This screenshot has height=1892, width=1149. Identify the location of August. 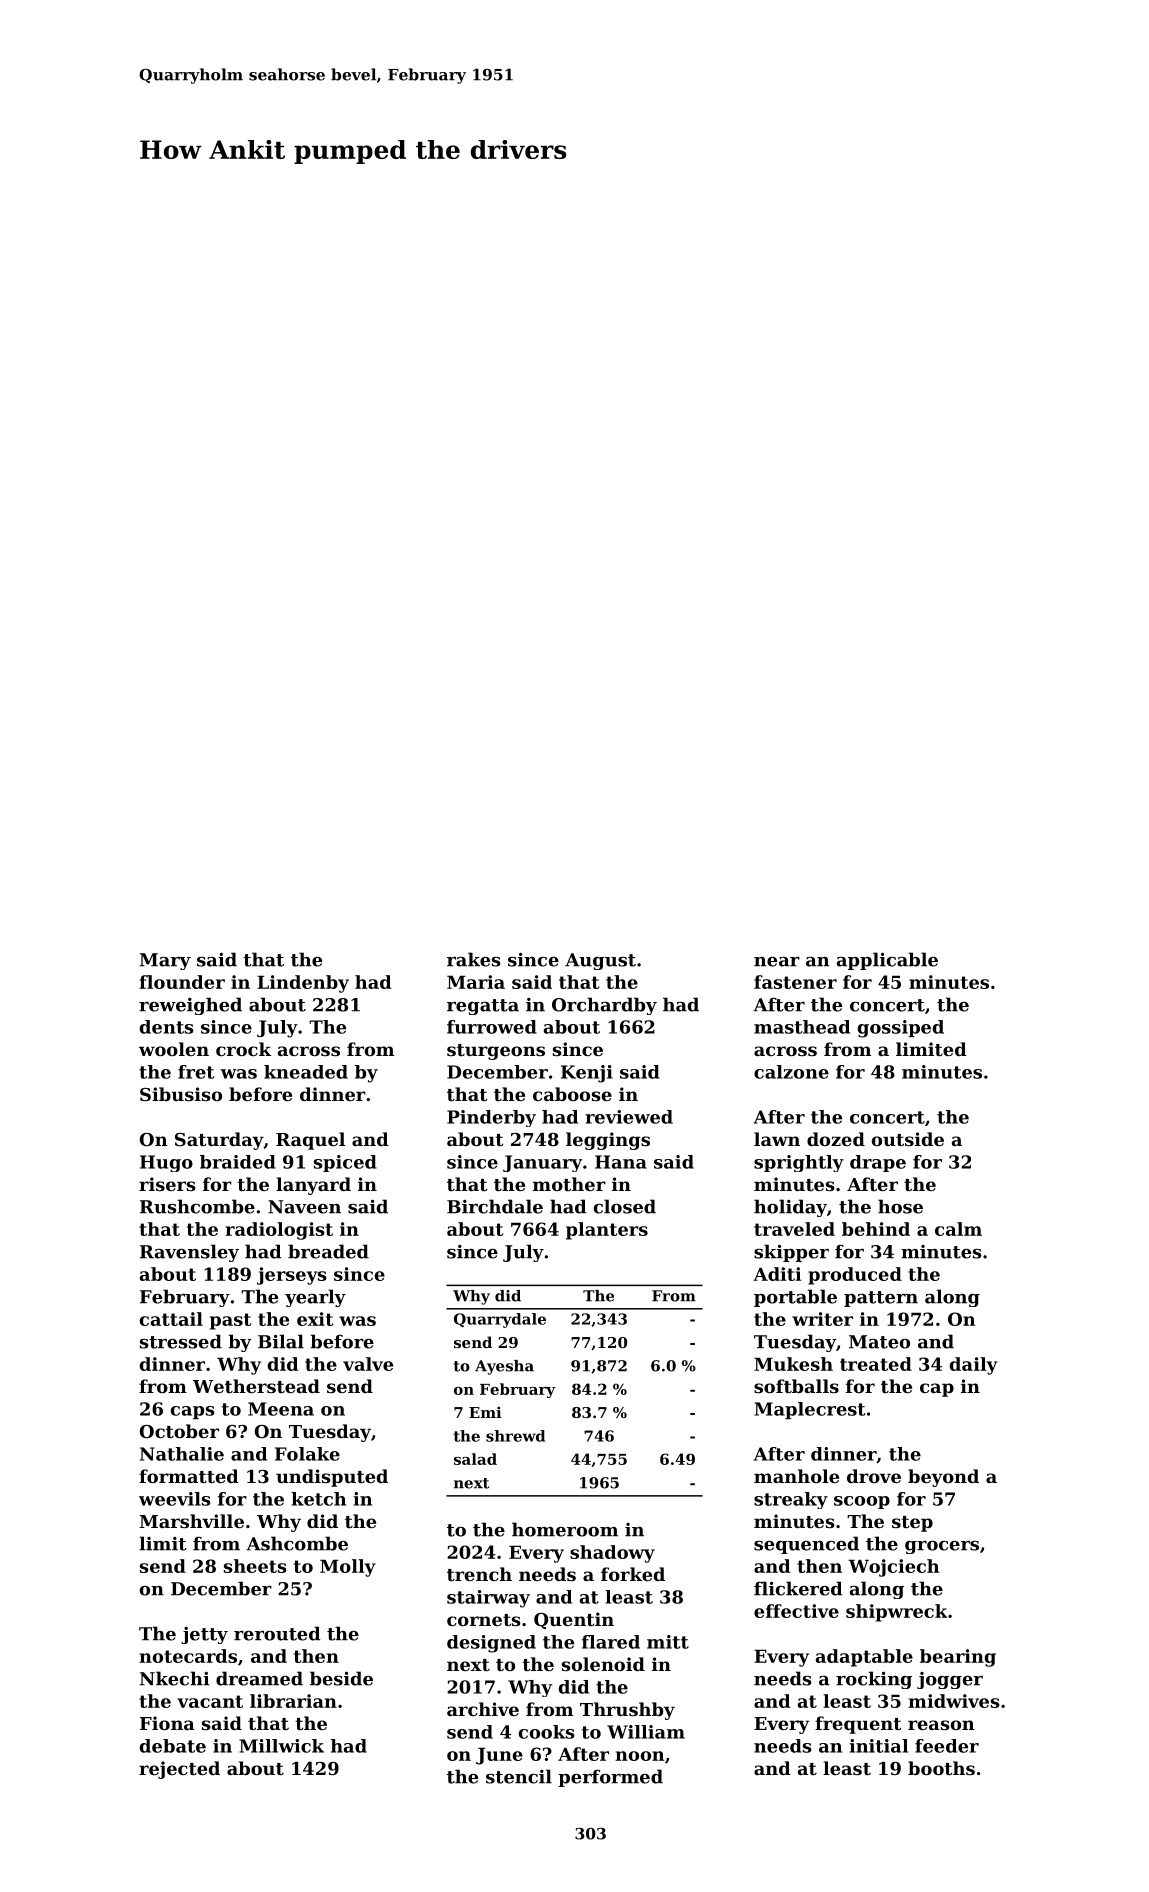
(600, 961).
